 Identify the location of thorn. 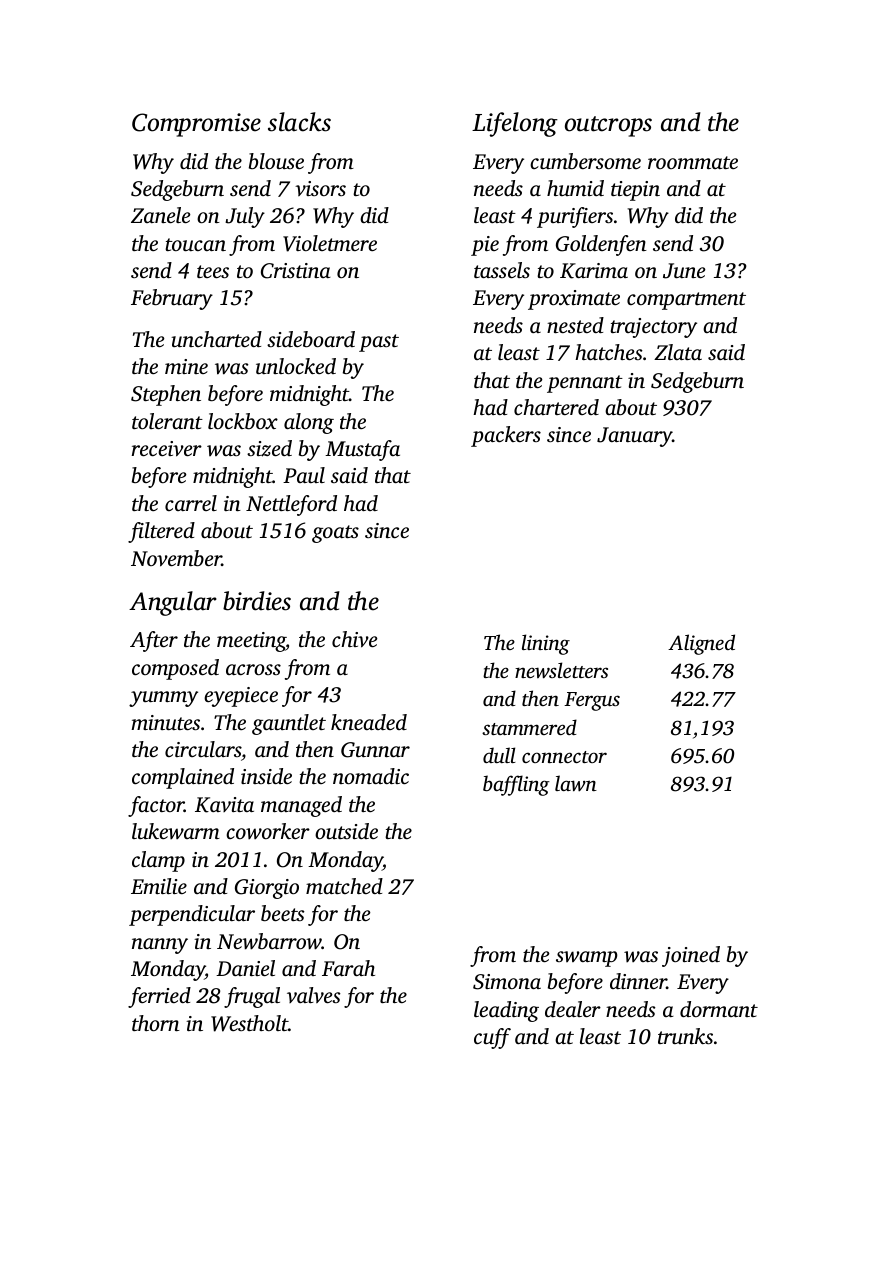
(156, 1023).
